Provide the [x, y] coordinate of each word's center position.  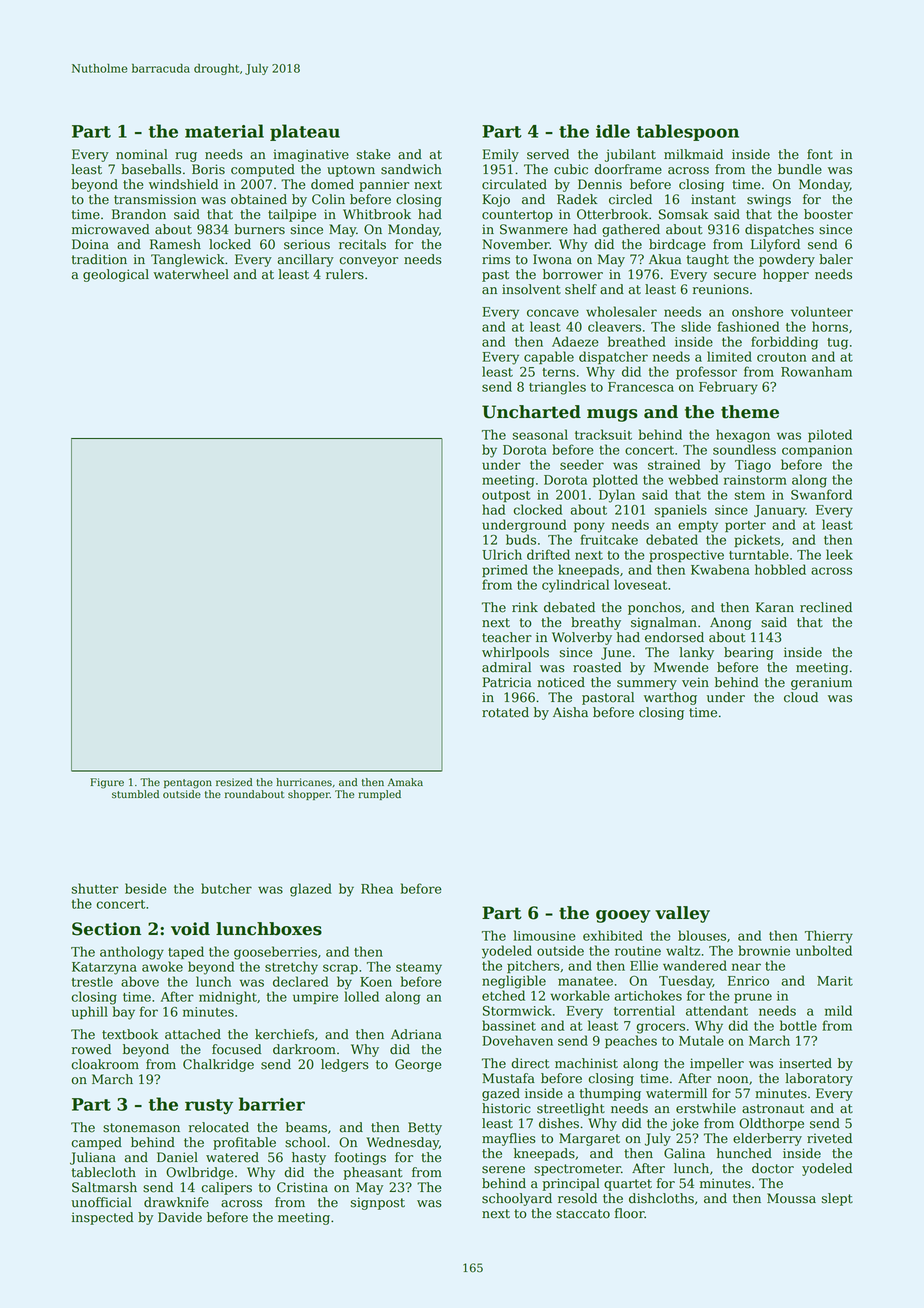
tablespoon [687, 132]
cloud [801, 697]
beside [146, 888]
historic [506, 1108]
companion [817, 451]
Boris [208, 169]
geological [116, 275]
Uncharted [531, 412]
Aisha [570, 712]
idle [613, 131]
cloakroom [105, 1064]
